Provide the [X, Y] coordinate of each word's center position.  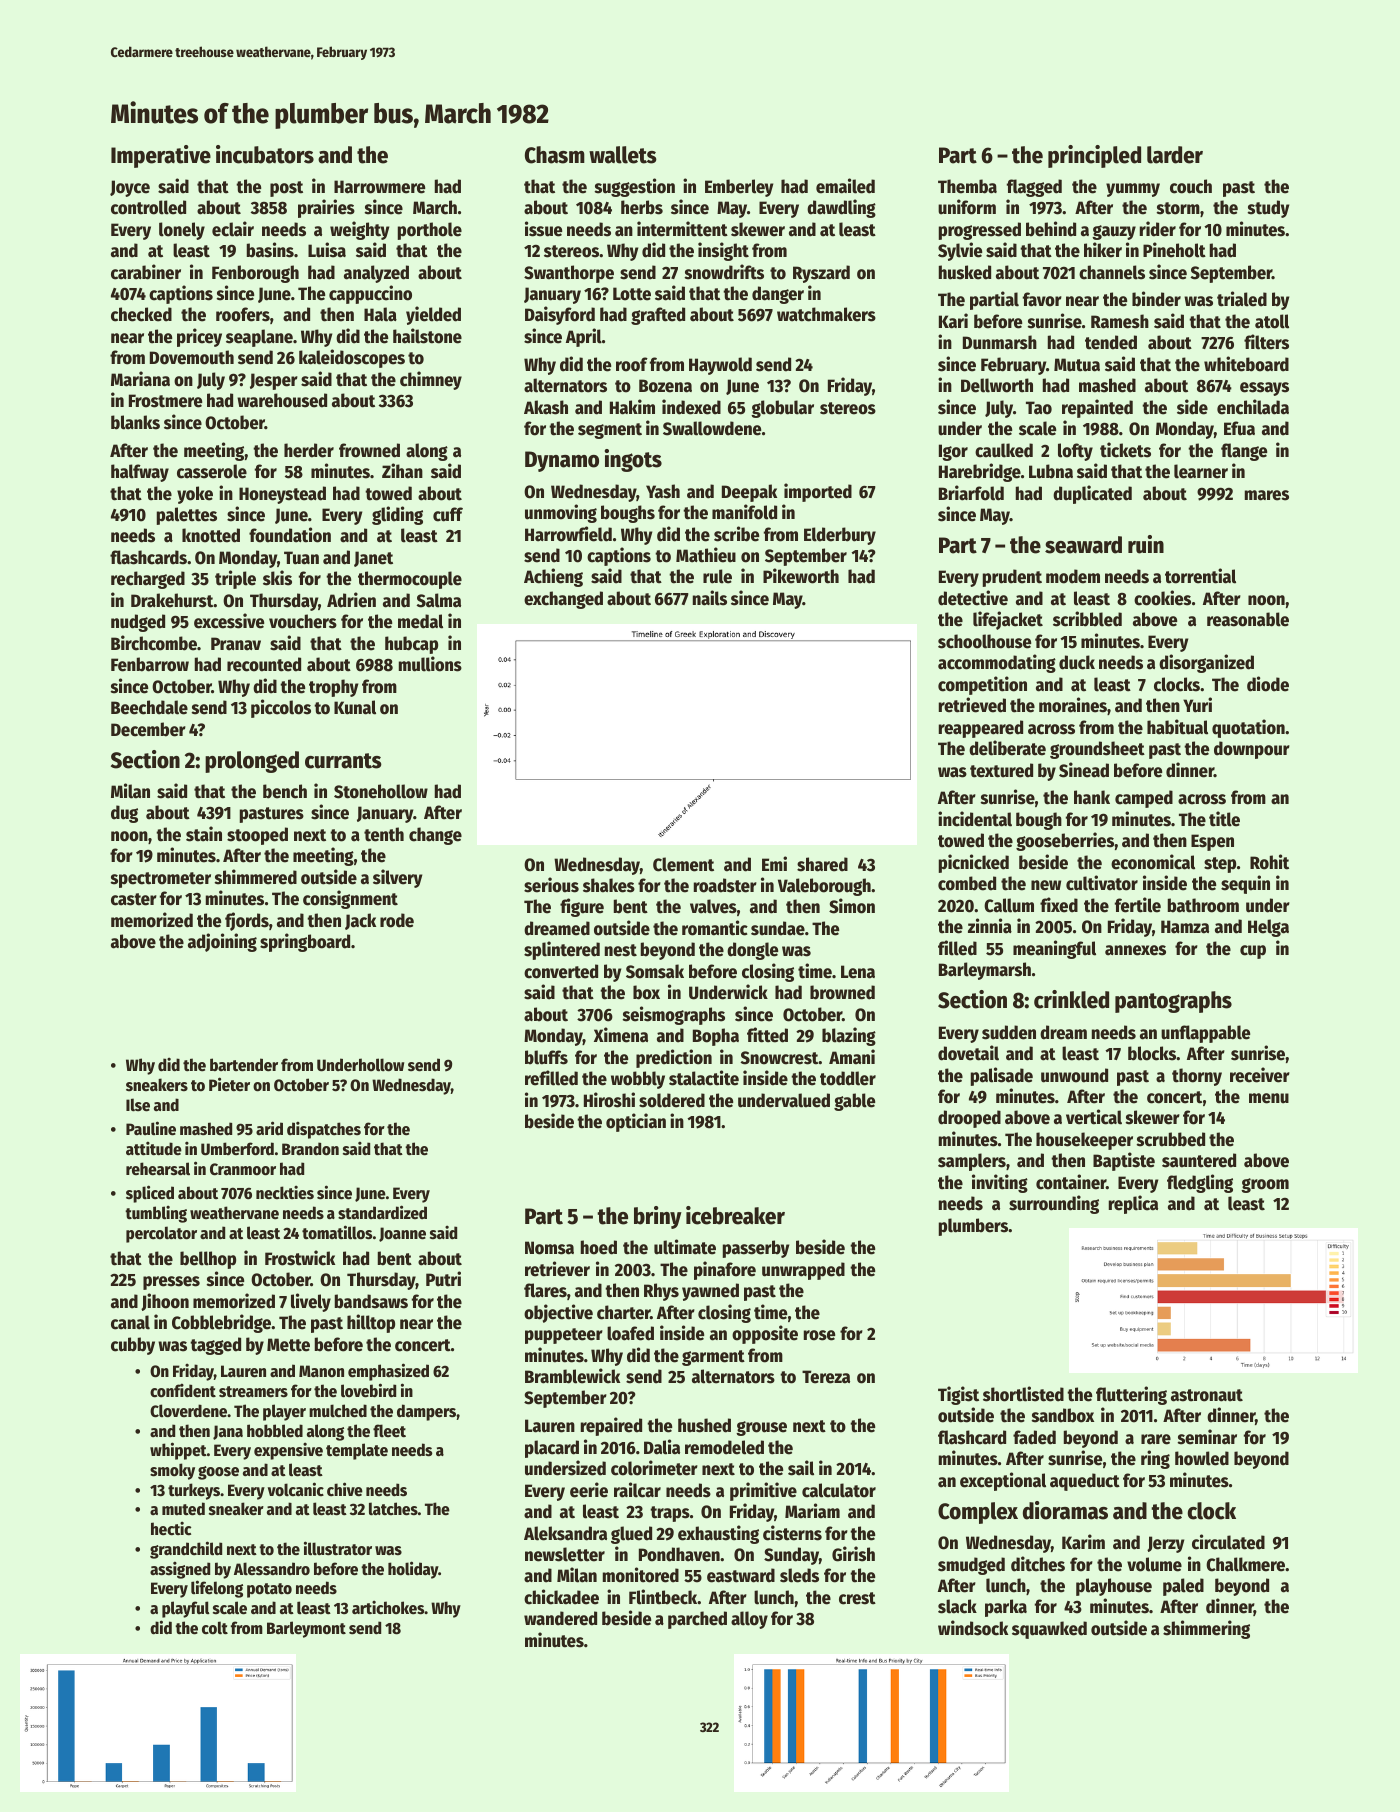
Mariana [140, 379]
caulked [1004, 450]
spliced [150, 1194]
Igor [953, 452]
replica [1133, 1204]
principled [1094, 156]
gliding [397, 515]
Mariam [812, 1511]
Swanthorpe [569, 274]
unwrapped [803, 1271]
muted [183, 1509]
